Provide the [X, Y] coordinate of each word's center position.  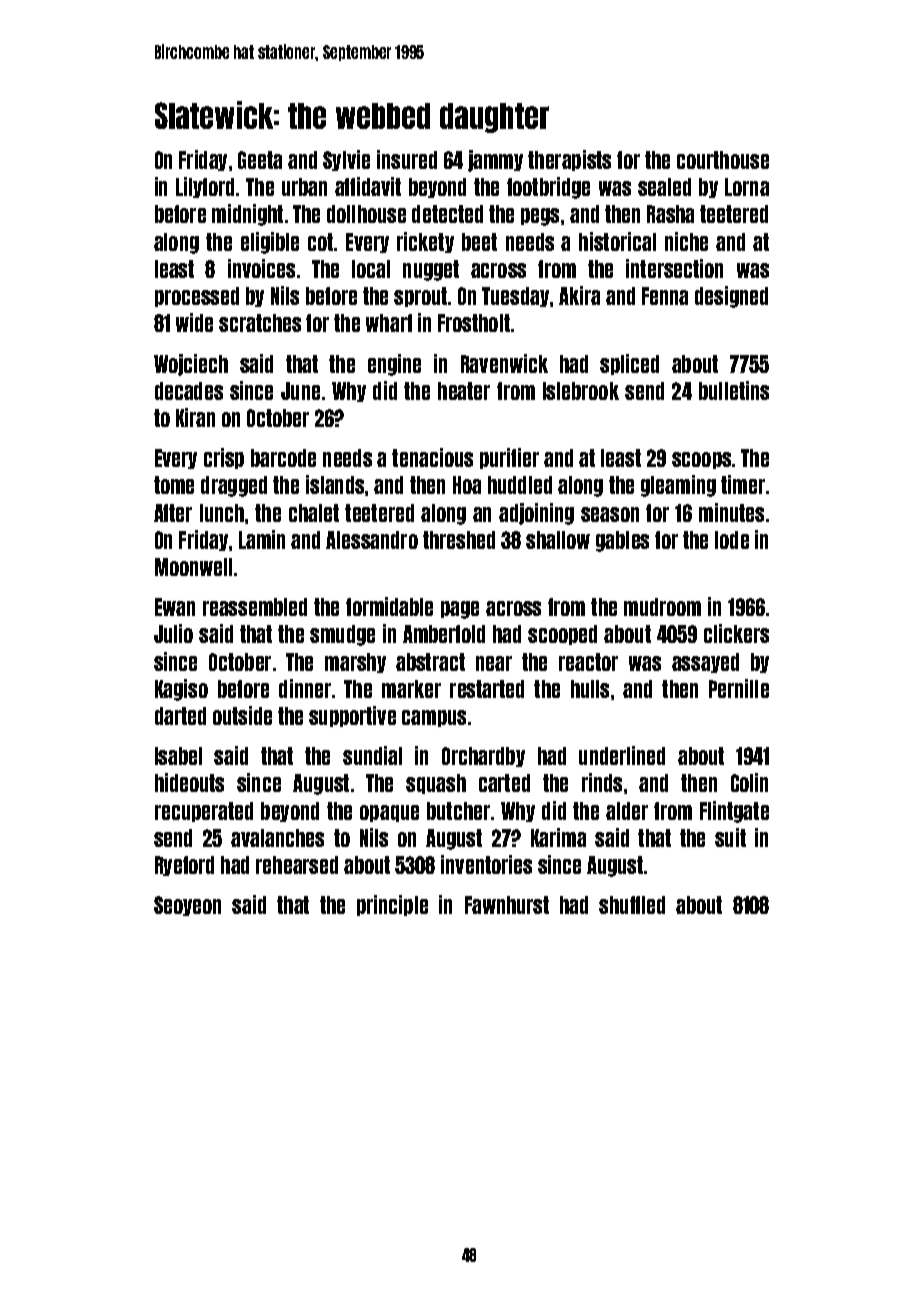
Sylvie [346, 160]
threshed [459, 540]
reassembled [255, 607]
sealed [664, 187]
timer [743, 484]
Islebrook [581, 391]
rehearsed [297, 865]
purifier [509, 458]
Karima [558, 837]
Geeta [260, 160]
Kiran [195, 417]
